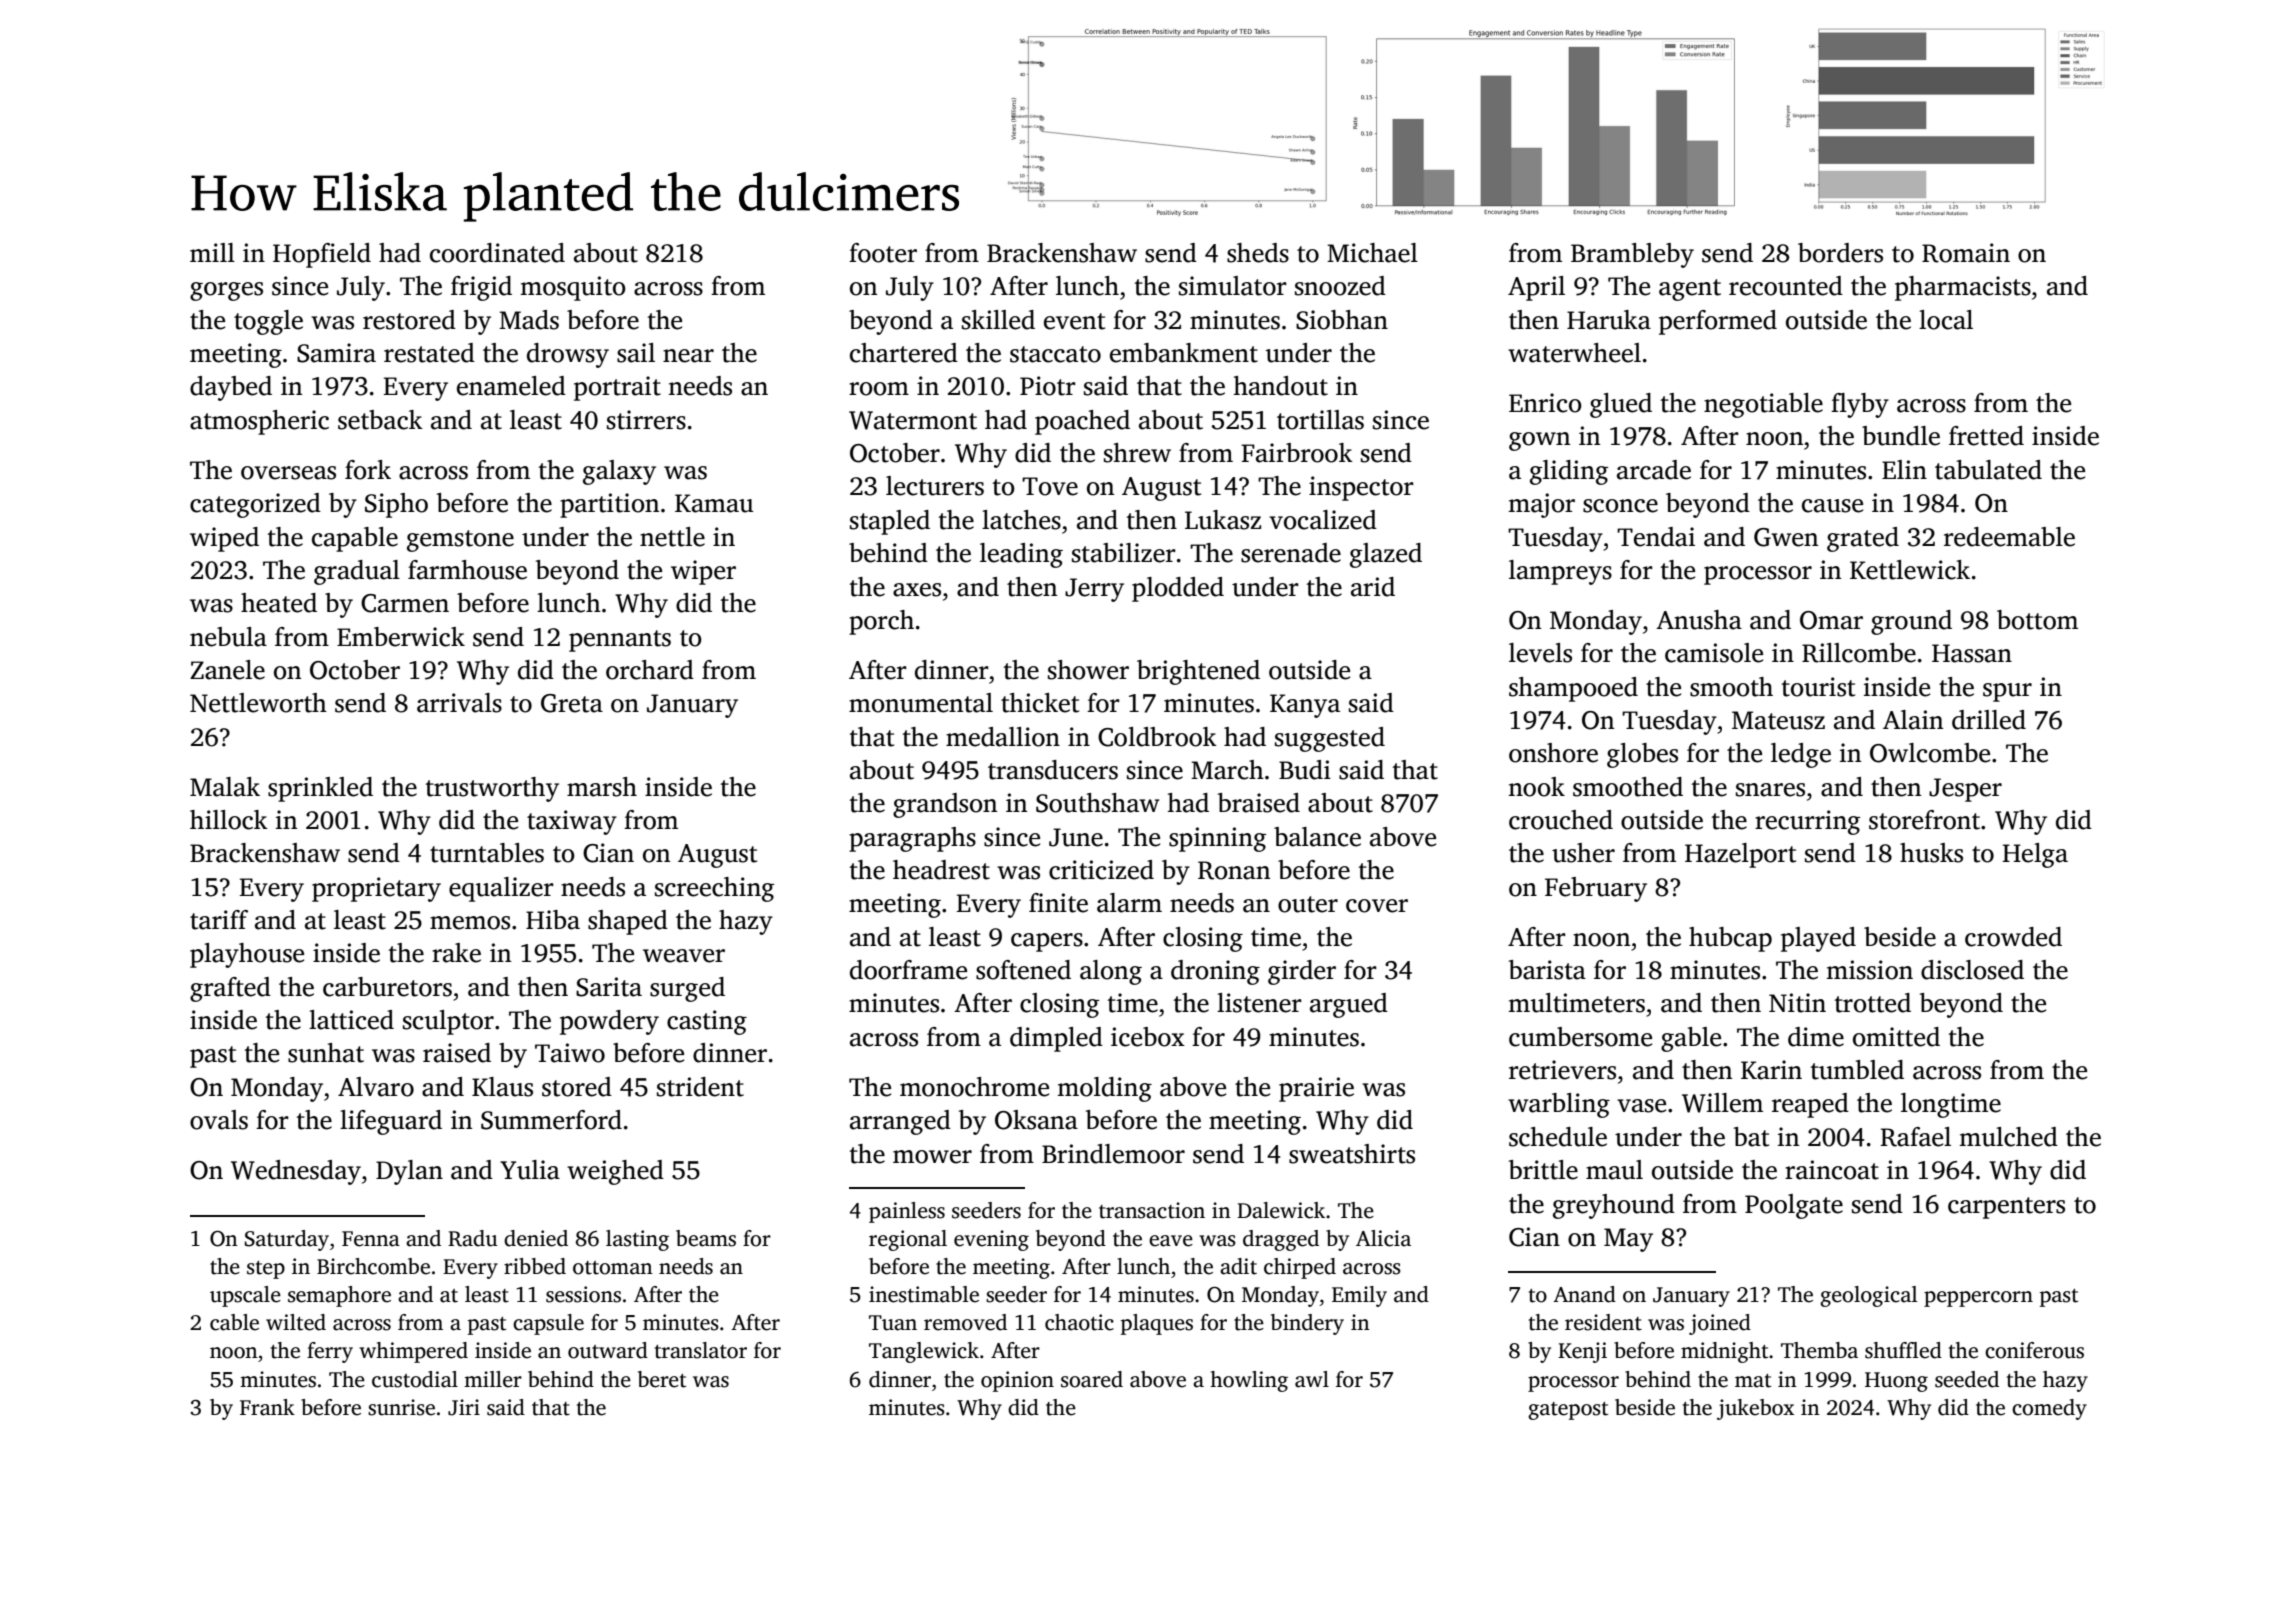 The height and width of the image is (1620, 2292). I want to click on ovals, so click(219, 1120).
